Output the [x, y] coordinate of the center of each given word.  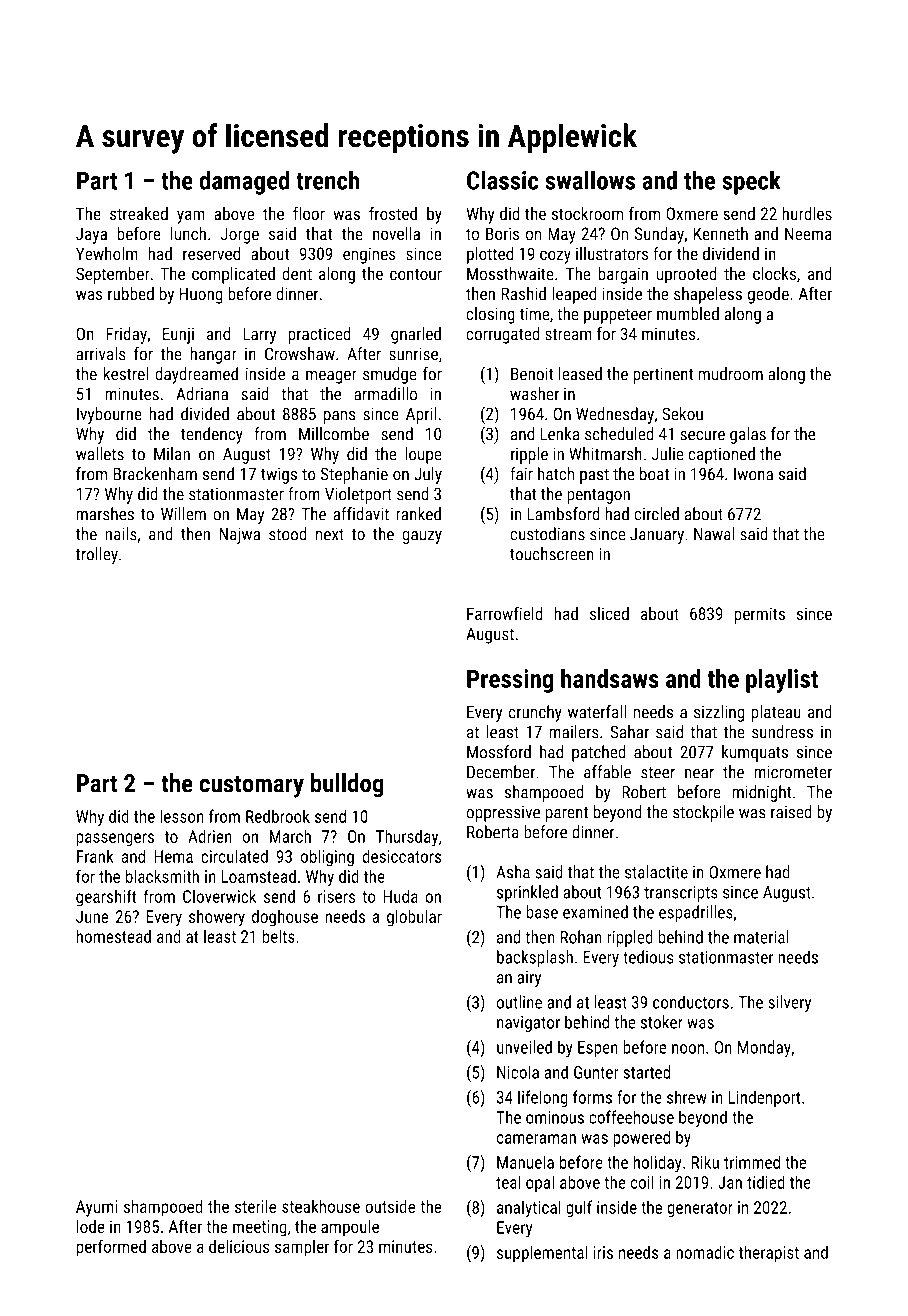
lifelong [543, 1098]
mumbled [688, 314]
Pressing [510, 681]
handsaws [610, 678]
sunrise [413, 354]
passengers [115, 840]
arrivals [101, 354]
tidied [766, 1182]
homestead [113, 936]
